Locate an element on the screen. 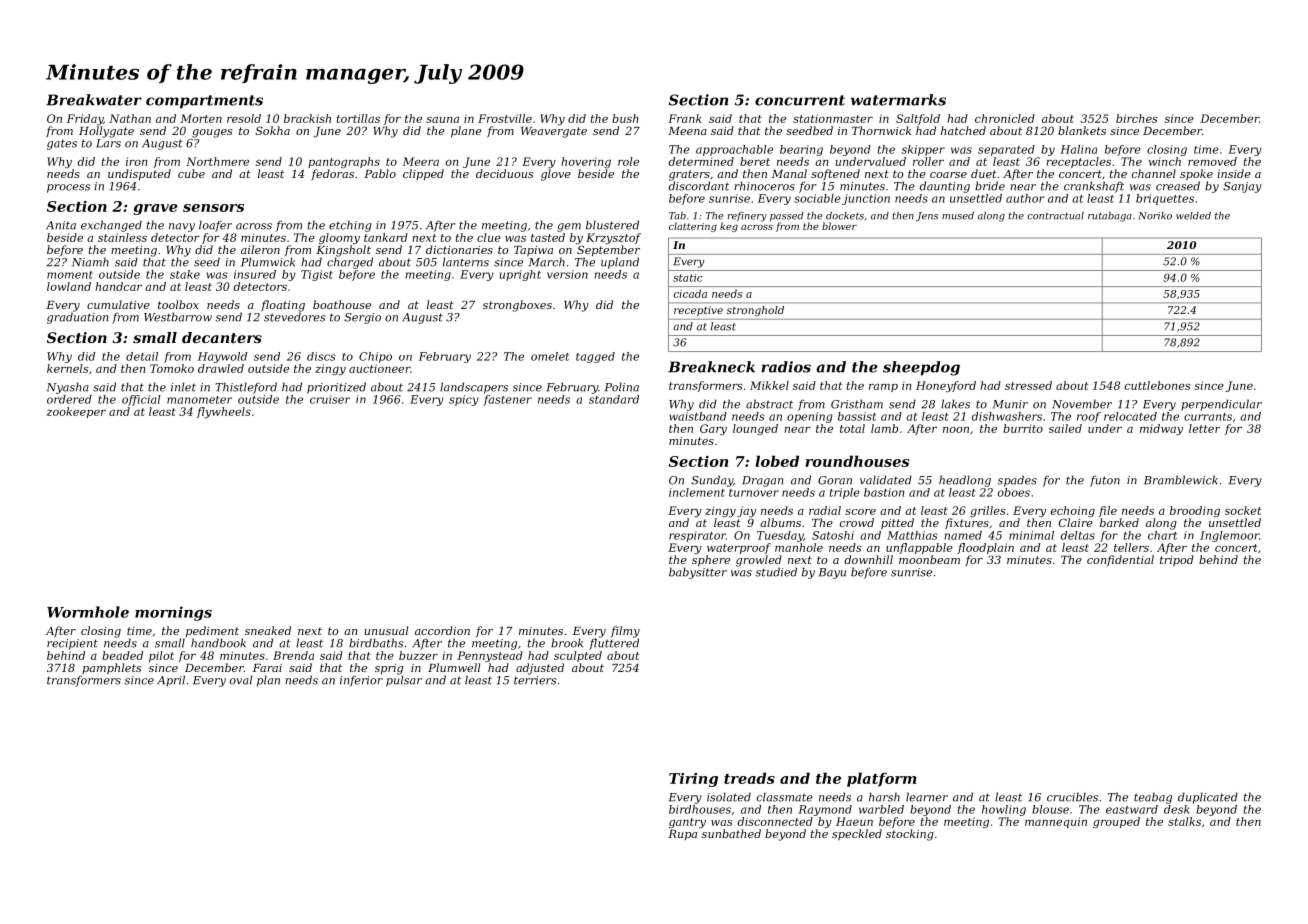  Frank is located at coordinates (685, 118).
